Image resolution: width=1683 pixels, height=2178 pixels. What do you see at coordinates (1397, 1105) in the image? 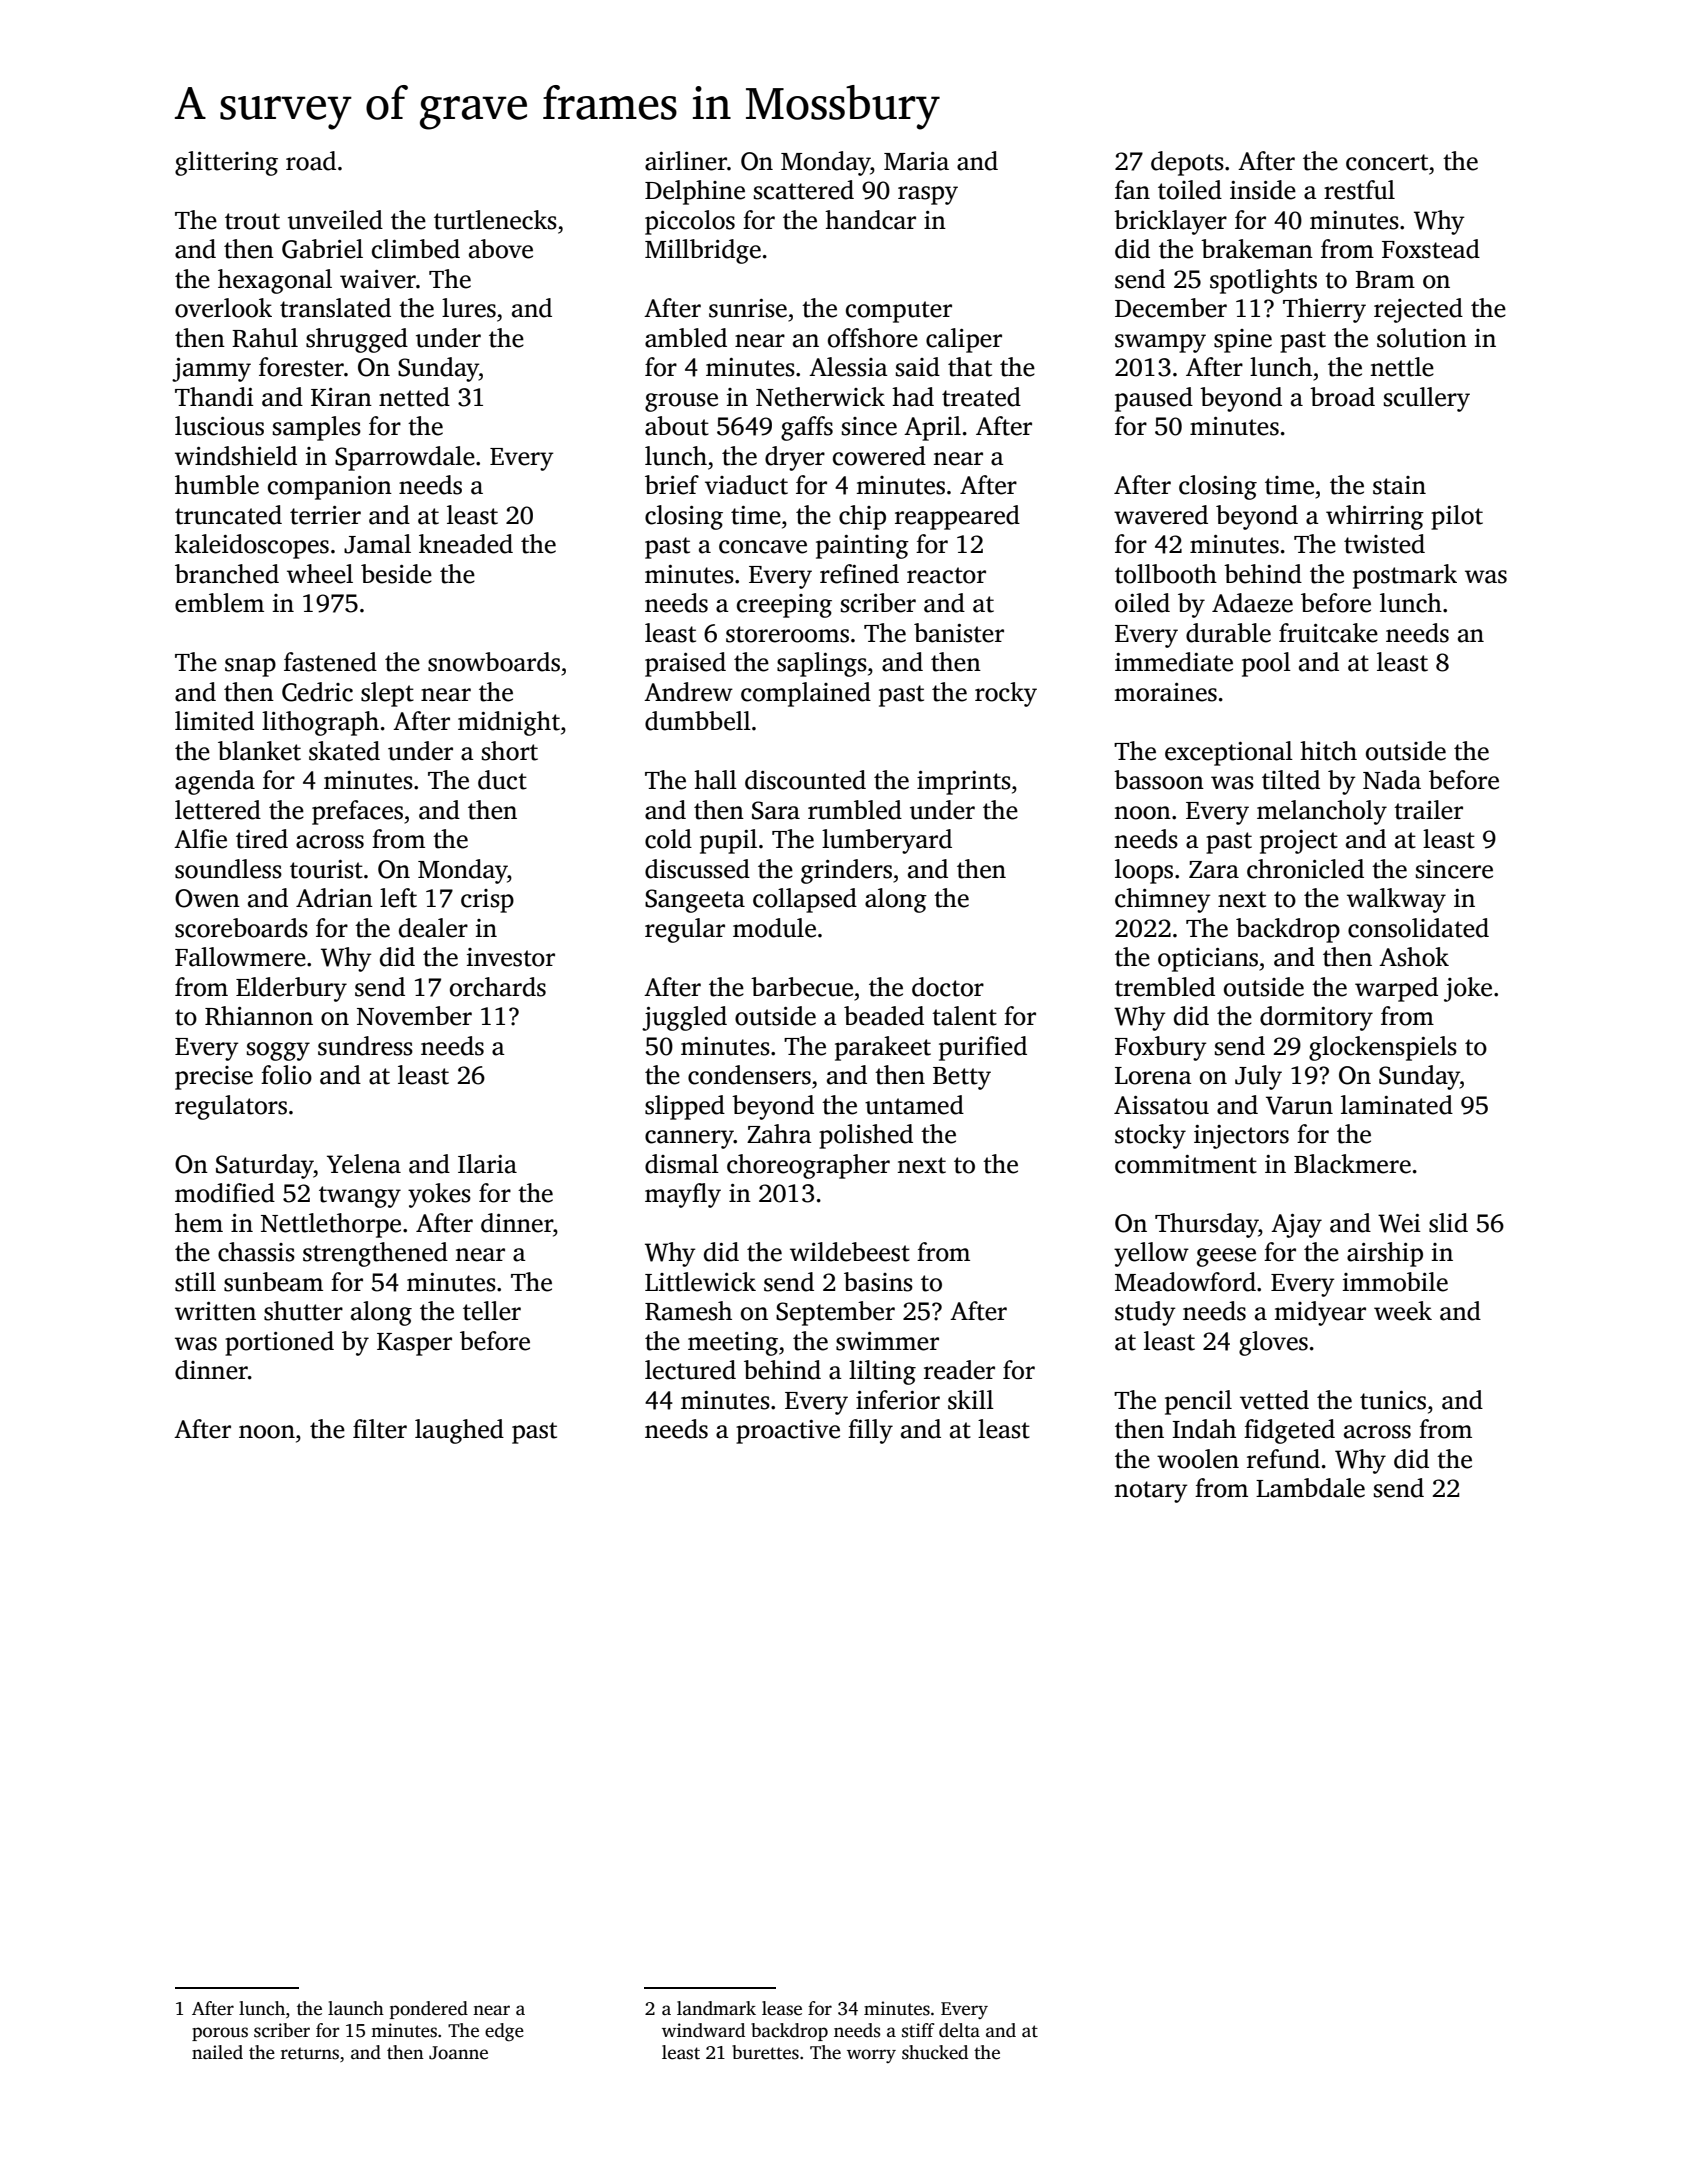
I see `laminated` at bounding box center [1397, 1105].
